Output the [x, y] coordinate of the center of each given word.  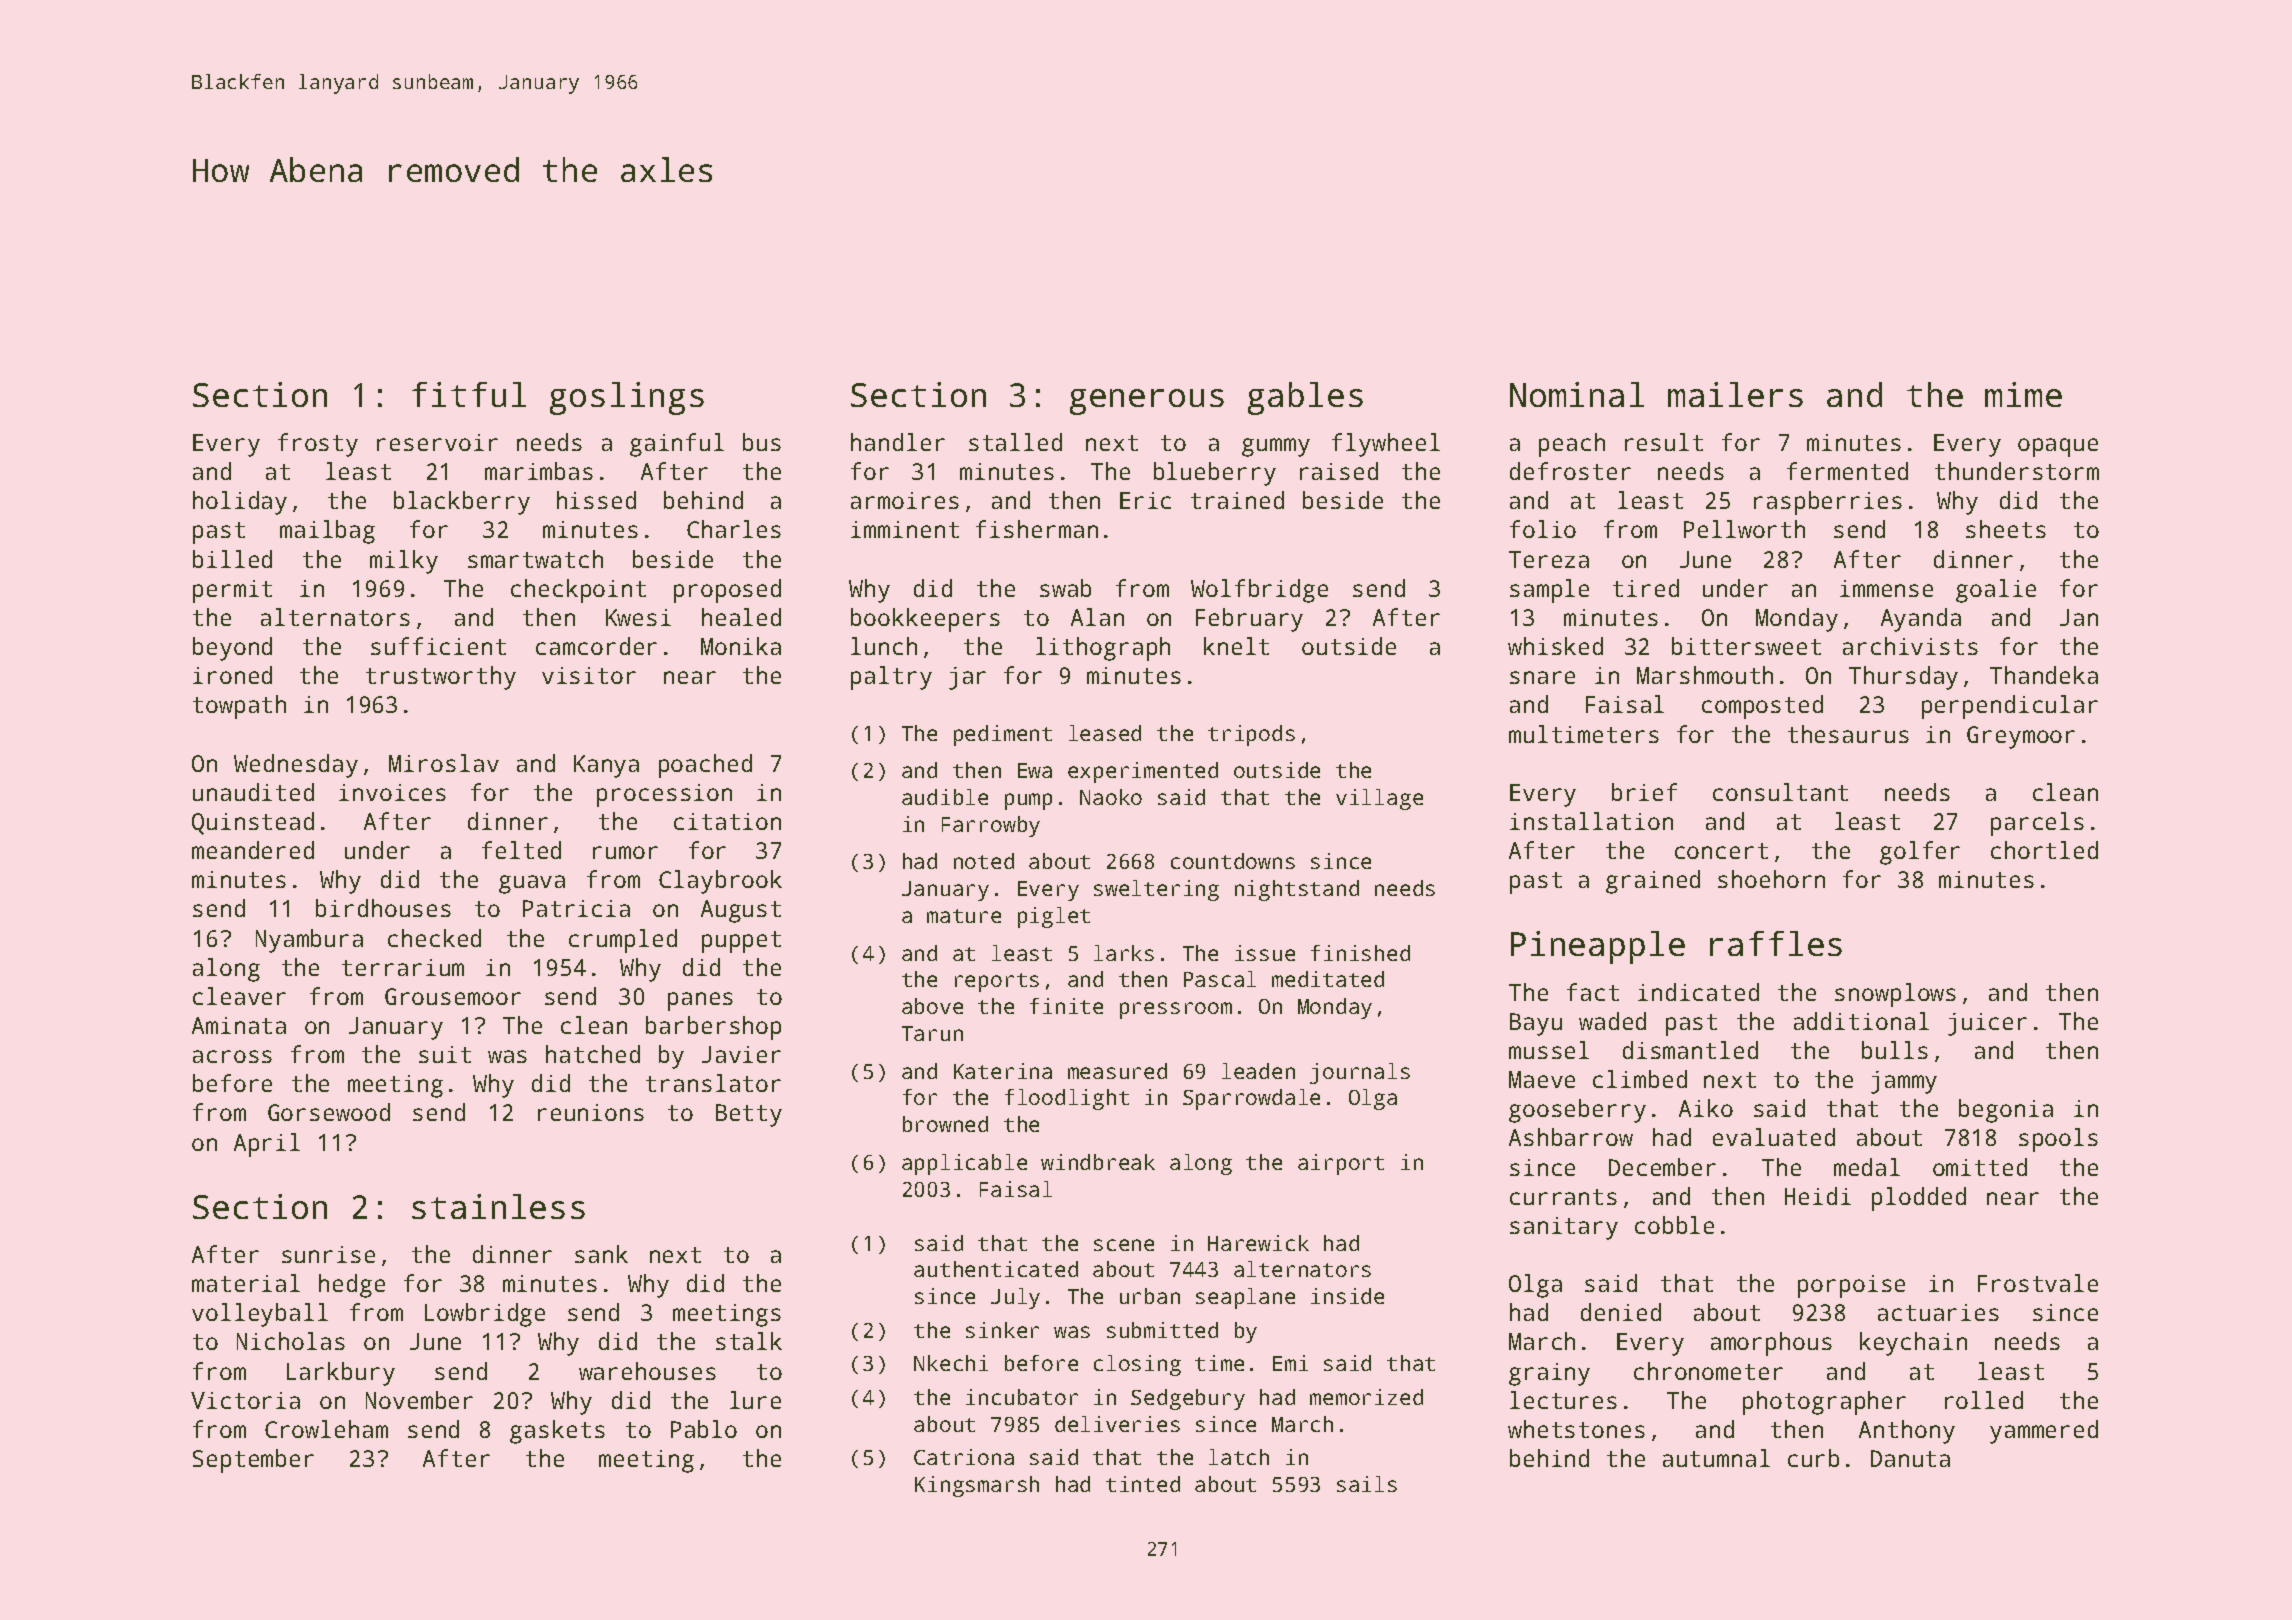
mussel [1549, 1050]
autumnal [1716, 1458]
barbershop [713, 1028]
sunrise [328, 1254]
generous [1147, 402]
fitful [469, 394]
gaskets [557, 1432]
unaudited [253, 792]
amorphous [1771, 1344]
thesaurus [1848, 734]
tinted [1143, 1484]
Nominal [1577, 394]
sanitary [1564, 1228]
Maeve [1542, 1079]
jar [967, 678]
